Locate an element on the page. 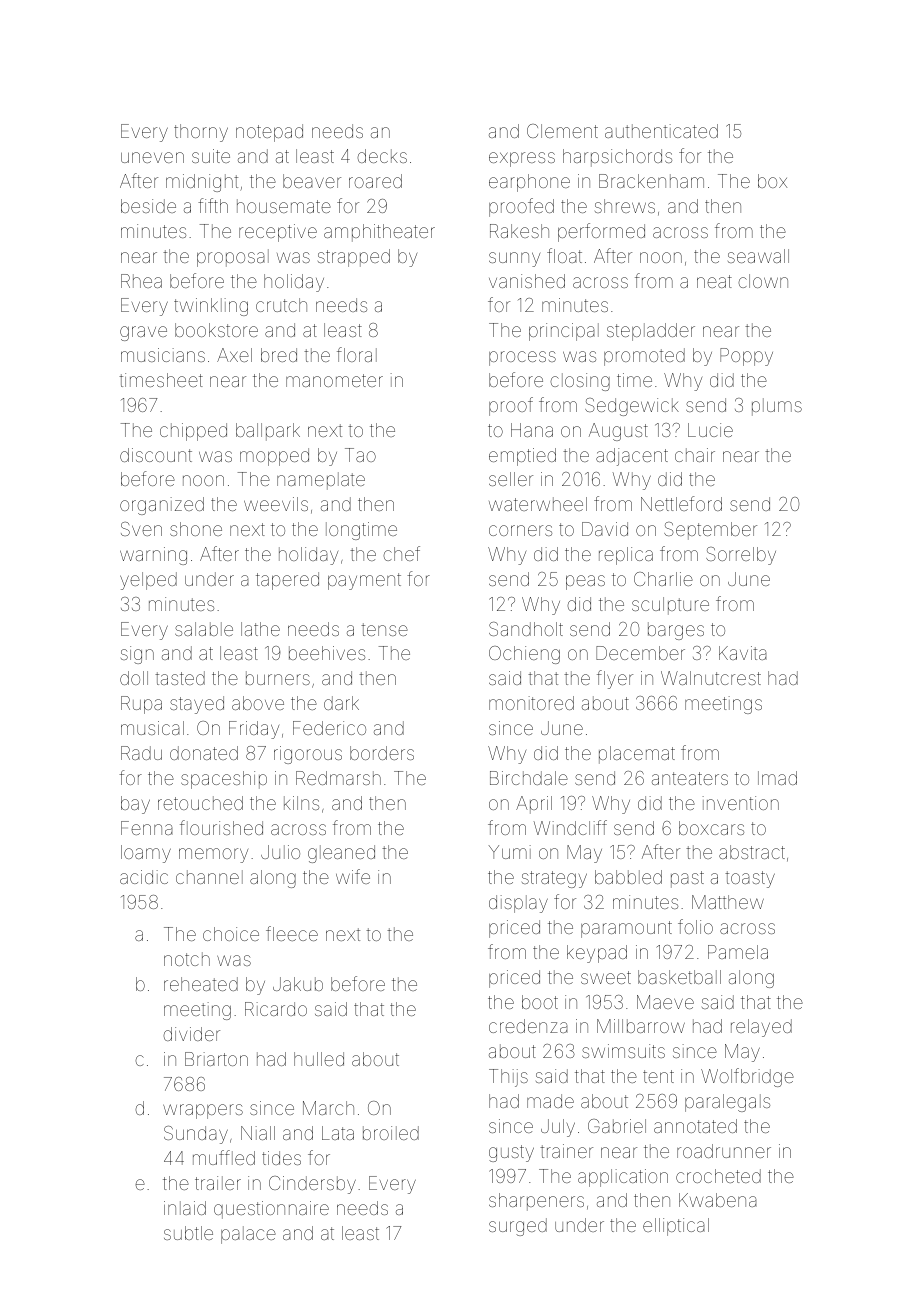  Birchdale is located at coordinates (529, 778).
